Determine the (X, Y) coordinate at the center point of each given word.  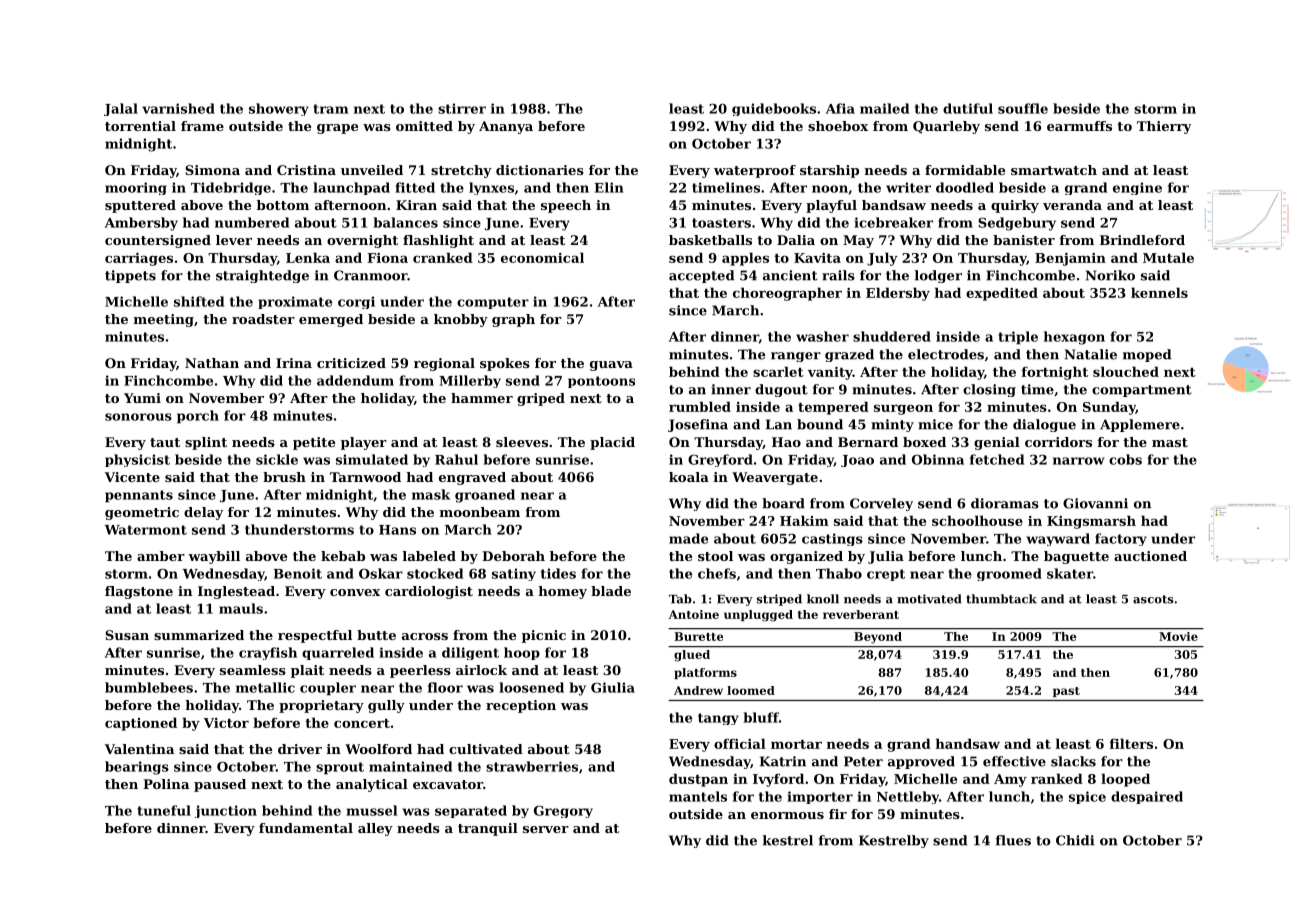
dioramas (1005, 503)
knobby (461, 320)
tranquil (488, 829)
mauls (241, 608)
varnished (178, 108)
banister (1024, 240)
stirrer (462, 108)
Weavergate (775, 478)
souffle (1023, 108)
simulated (372, 459)
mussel (371, 810)
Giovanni (1095, 503)
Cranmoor (370, 275)
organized (806, 557)
